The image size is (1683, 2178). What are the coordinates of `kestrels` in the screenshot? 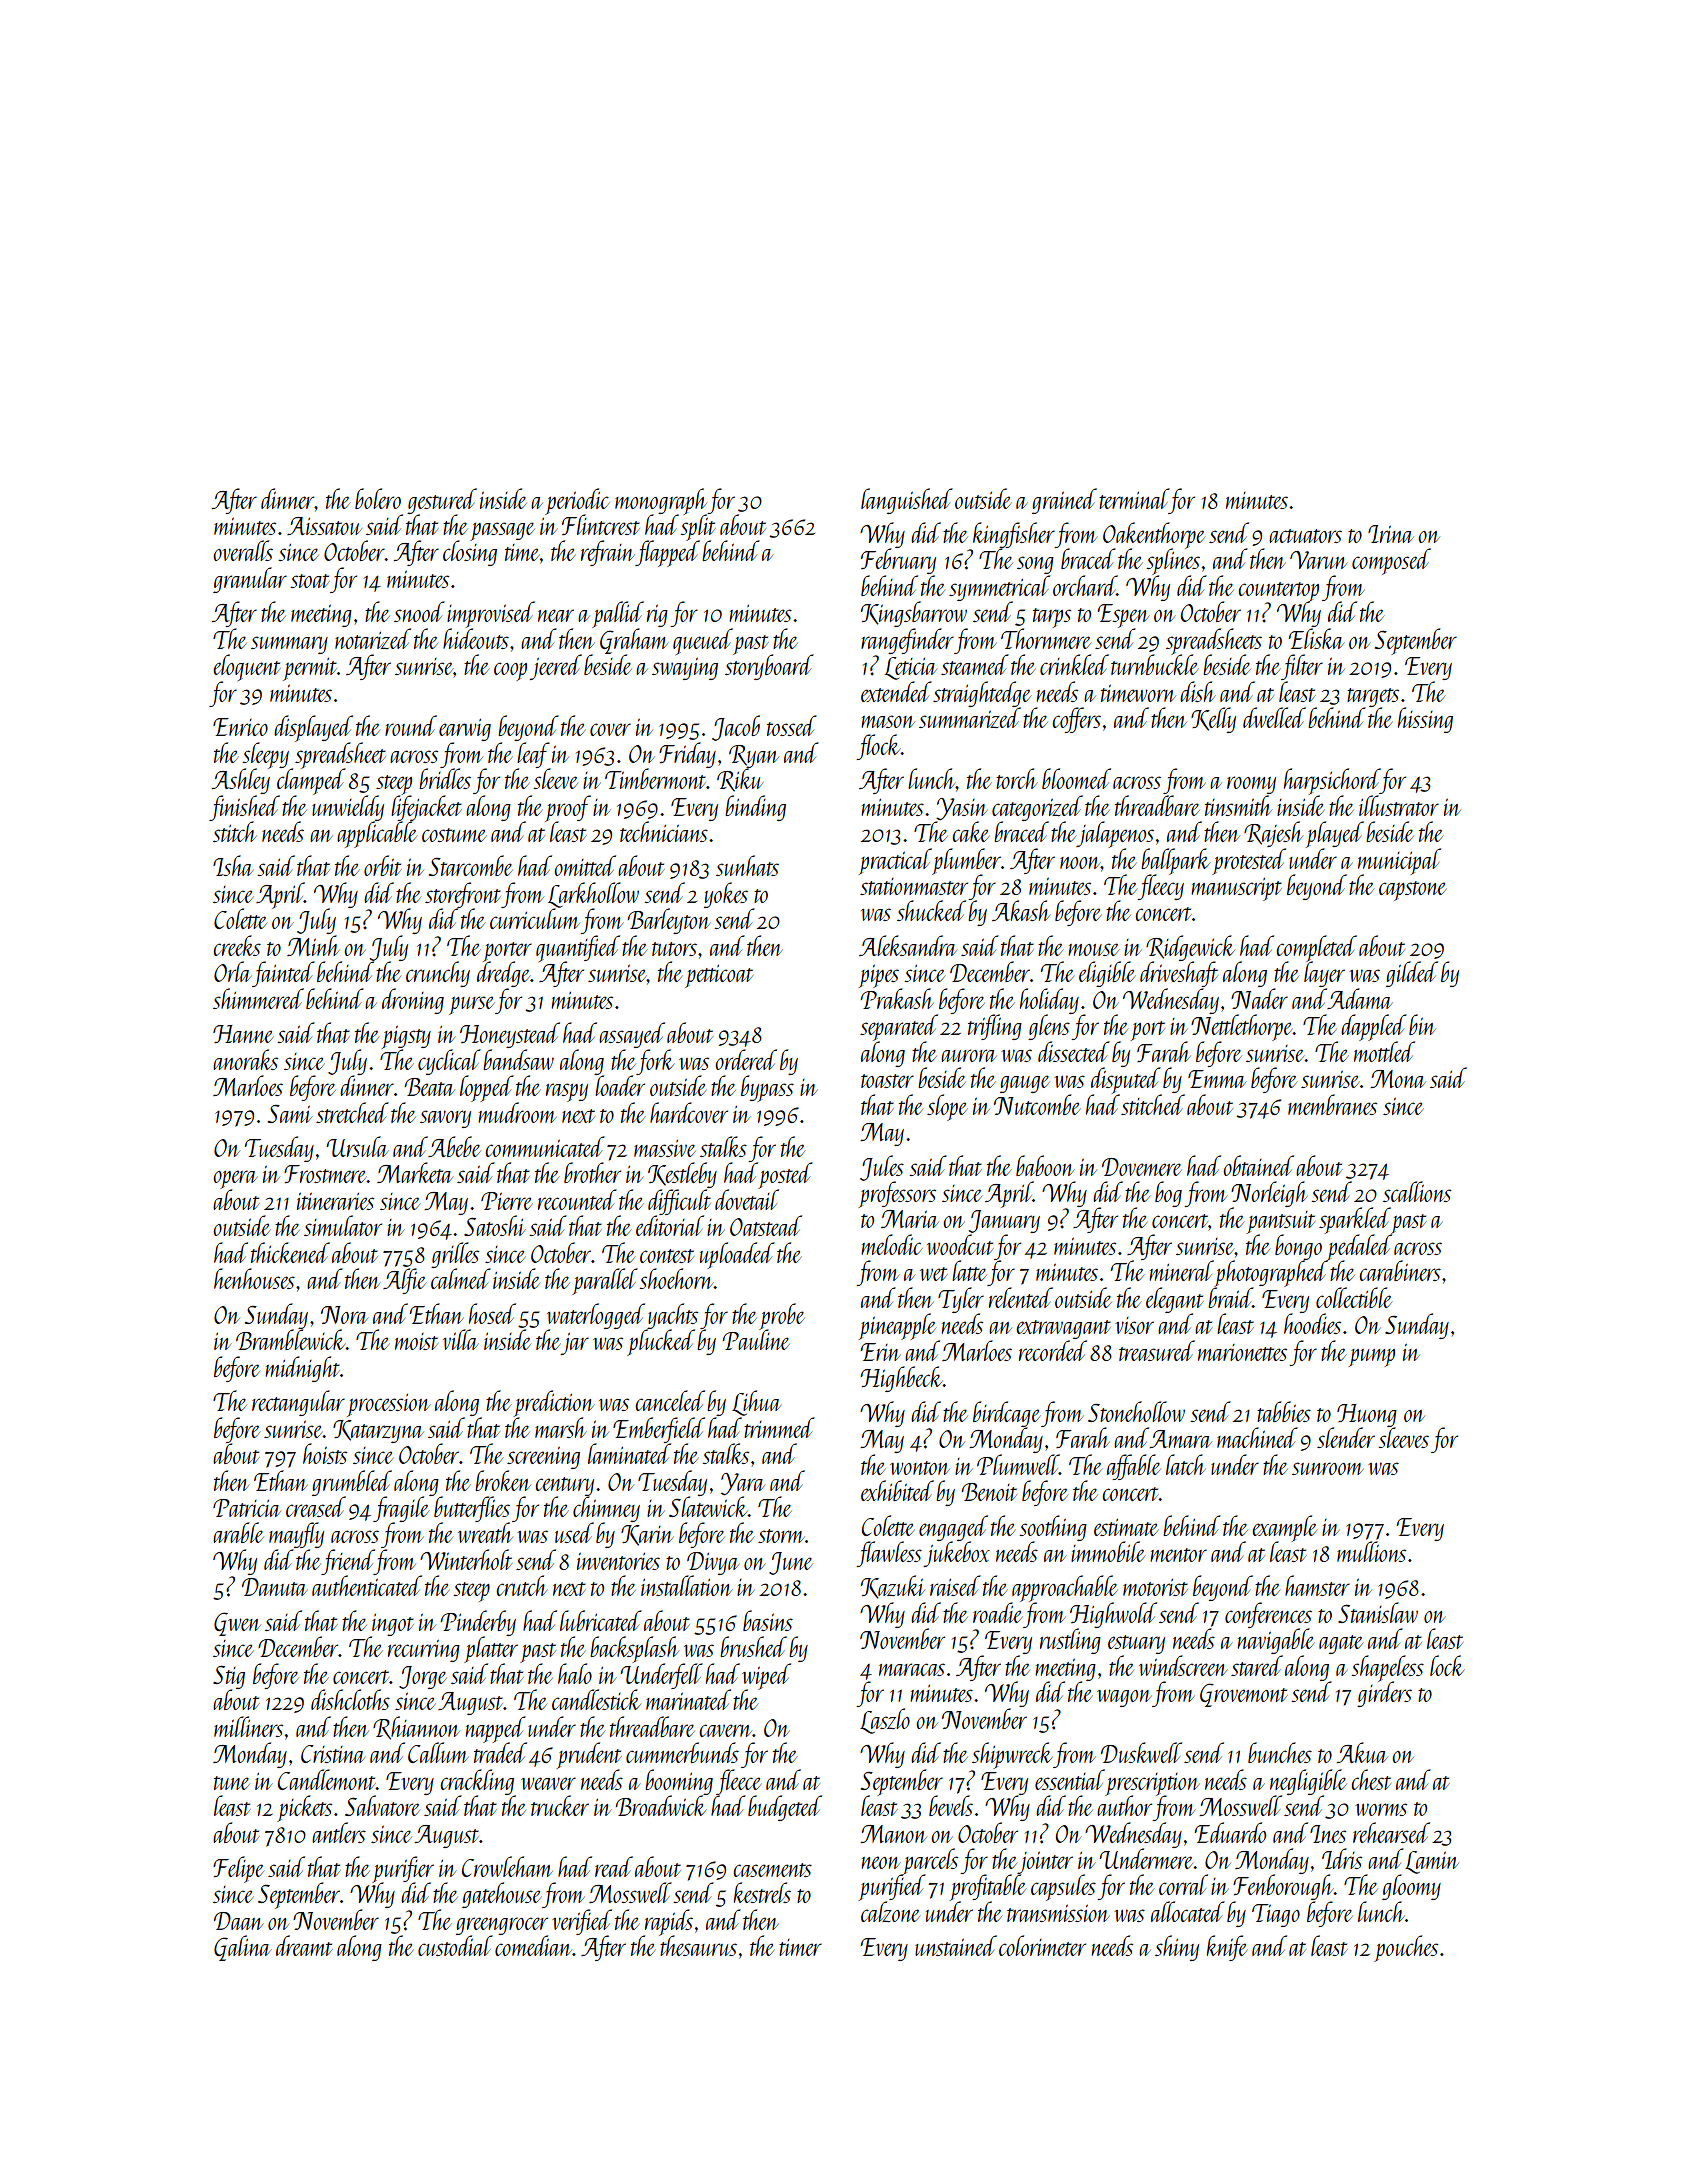 It's located at (762, 1892).
